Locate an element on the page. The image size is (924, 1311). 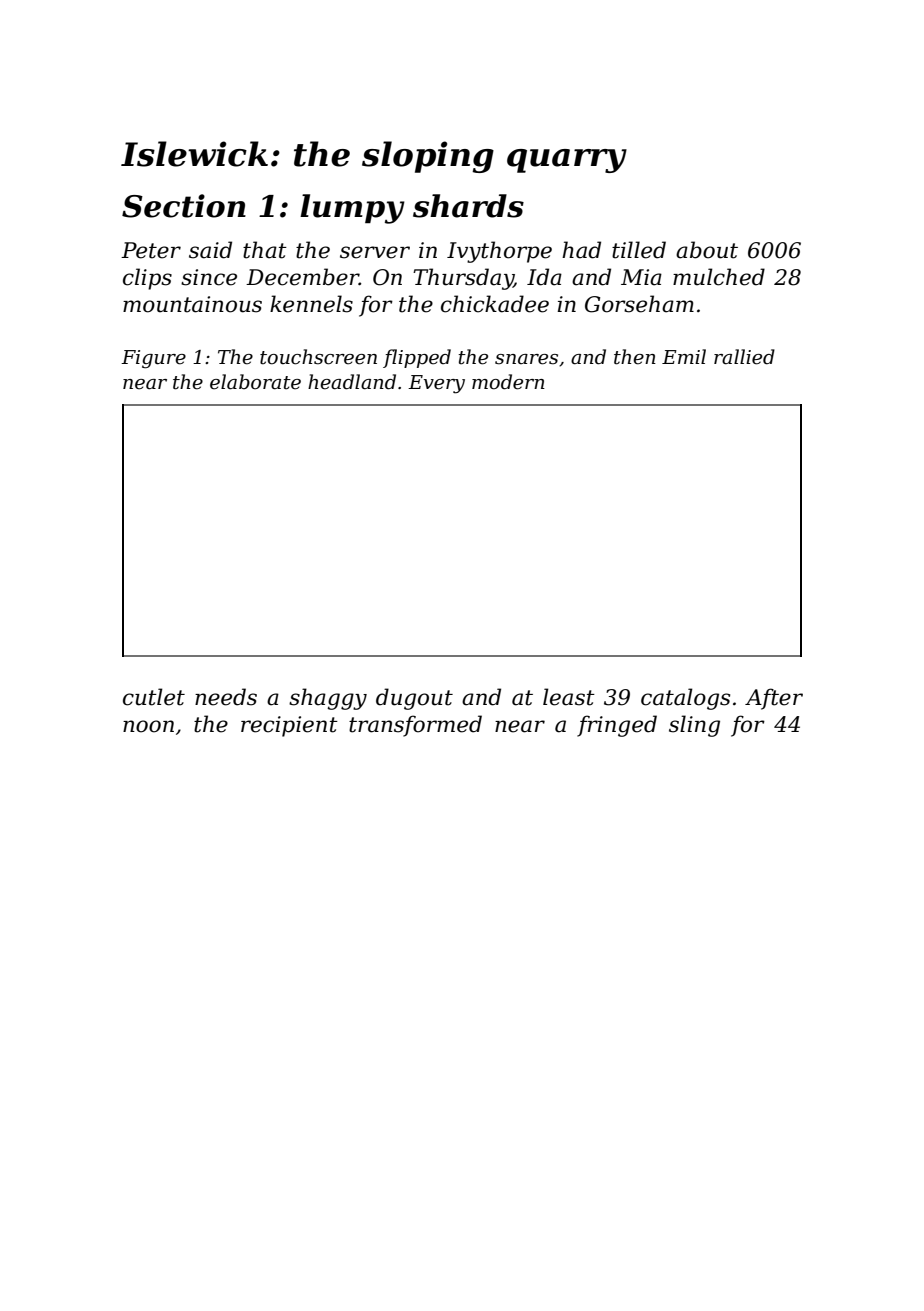
rallied is located at coordinates (744, 357).
